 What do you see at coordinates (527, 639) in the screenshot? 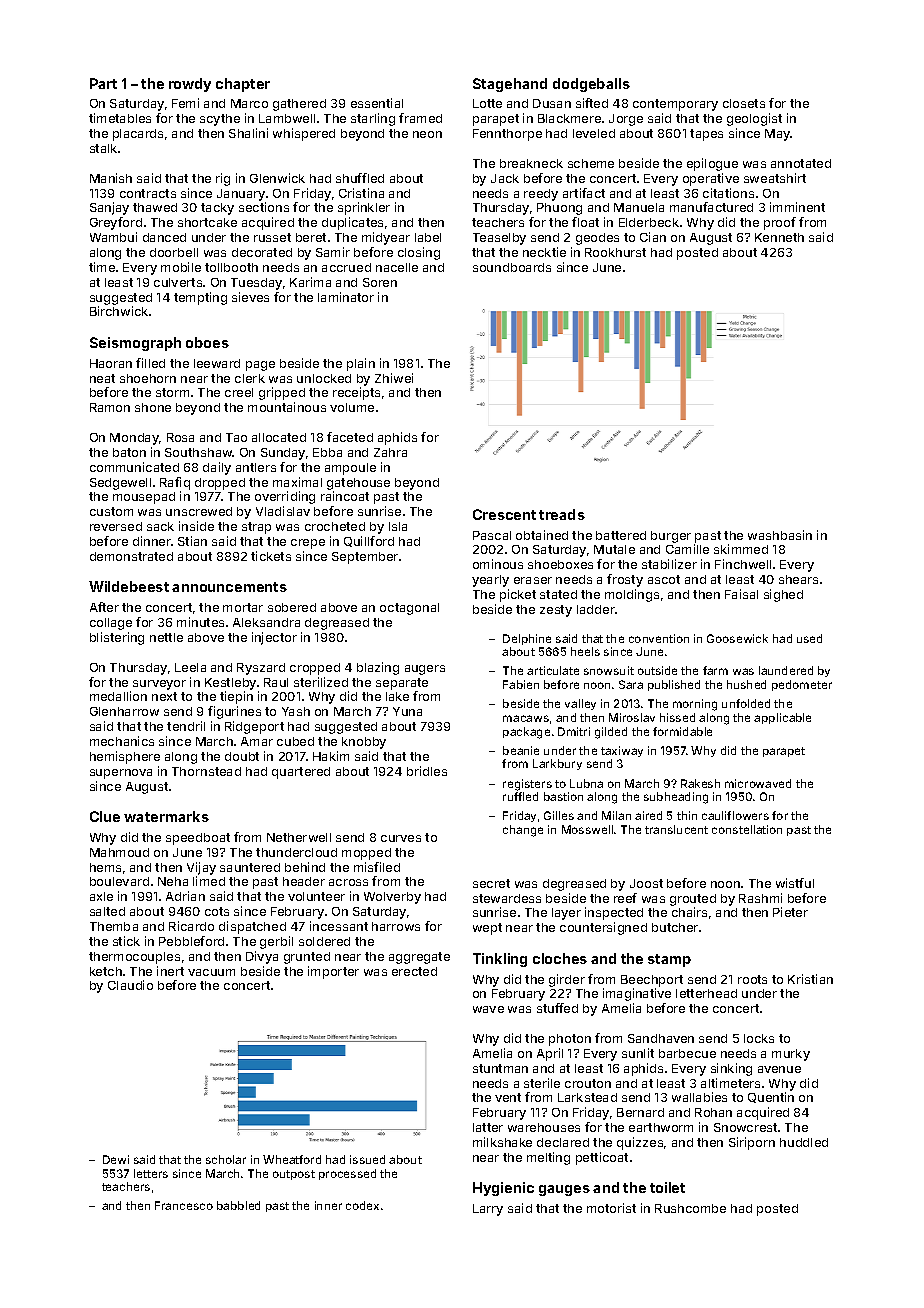
I see `Delphine` at bounding box center [527, 639].
